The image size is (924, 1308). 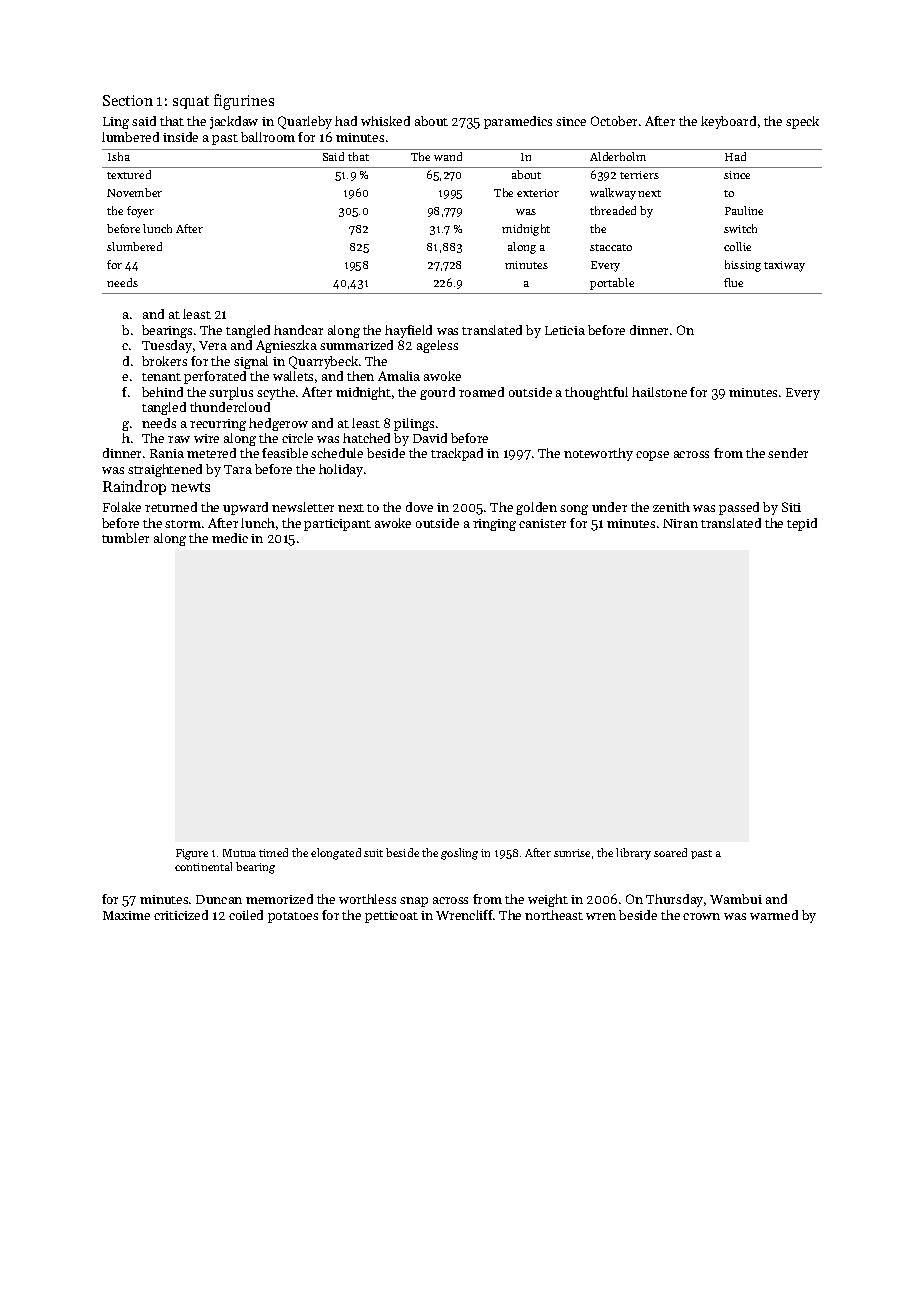 I want to click on whisked, so click(x=385, y=121).
